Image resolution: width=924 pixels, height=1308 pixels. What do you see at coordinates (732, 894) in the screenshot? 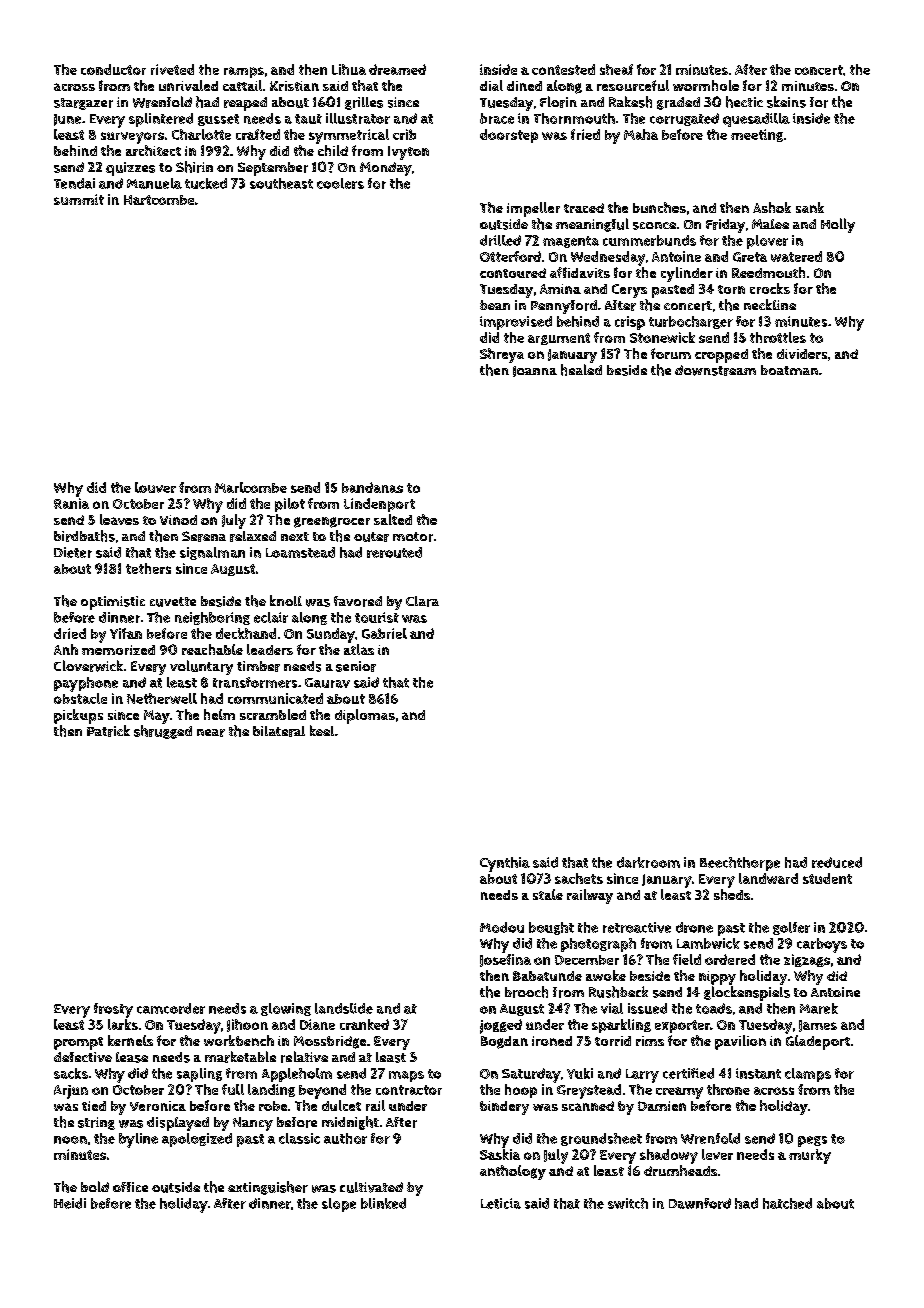
I see `sheds` at bounding box center [732, 894].
